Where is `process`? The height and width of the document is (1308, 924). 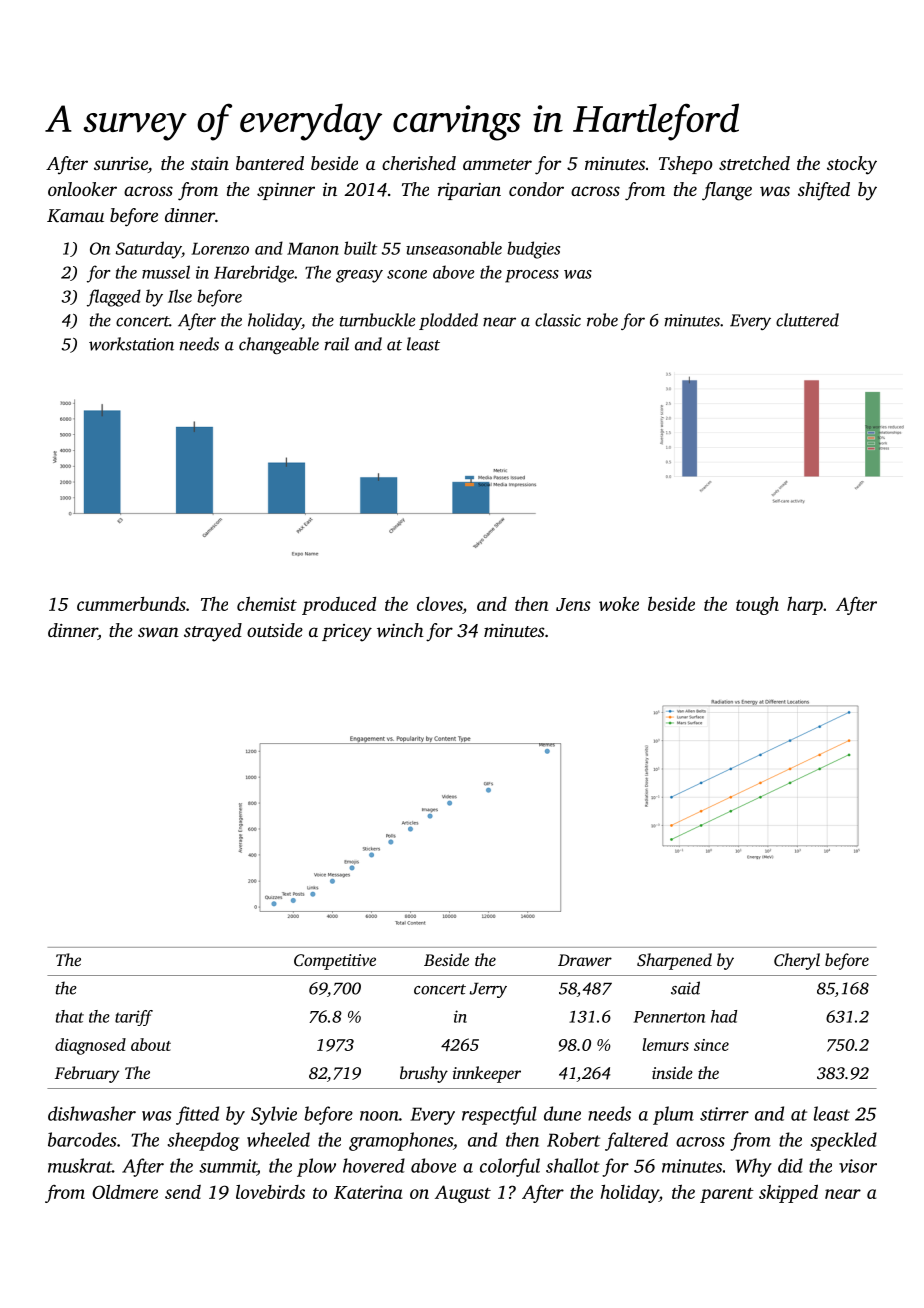 process is located at coordinates (532, 276).
